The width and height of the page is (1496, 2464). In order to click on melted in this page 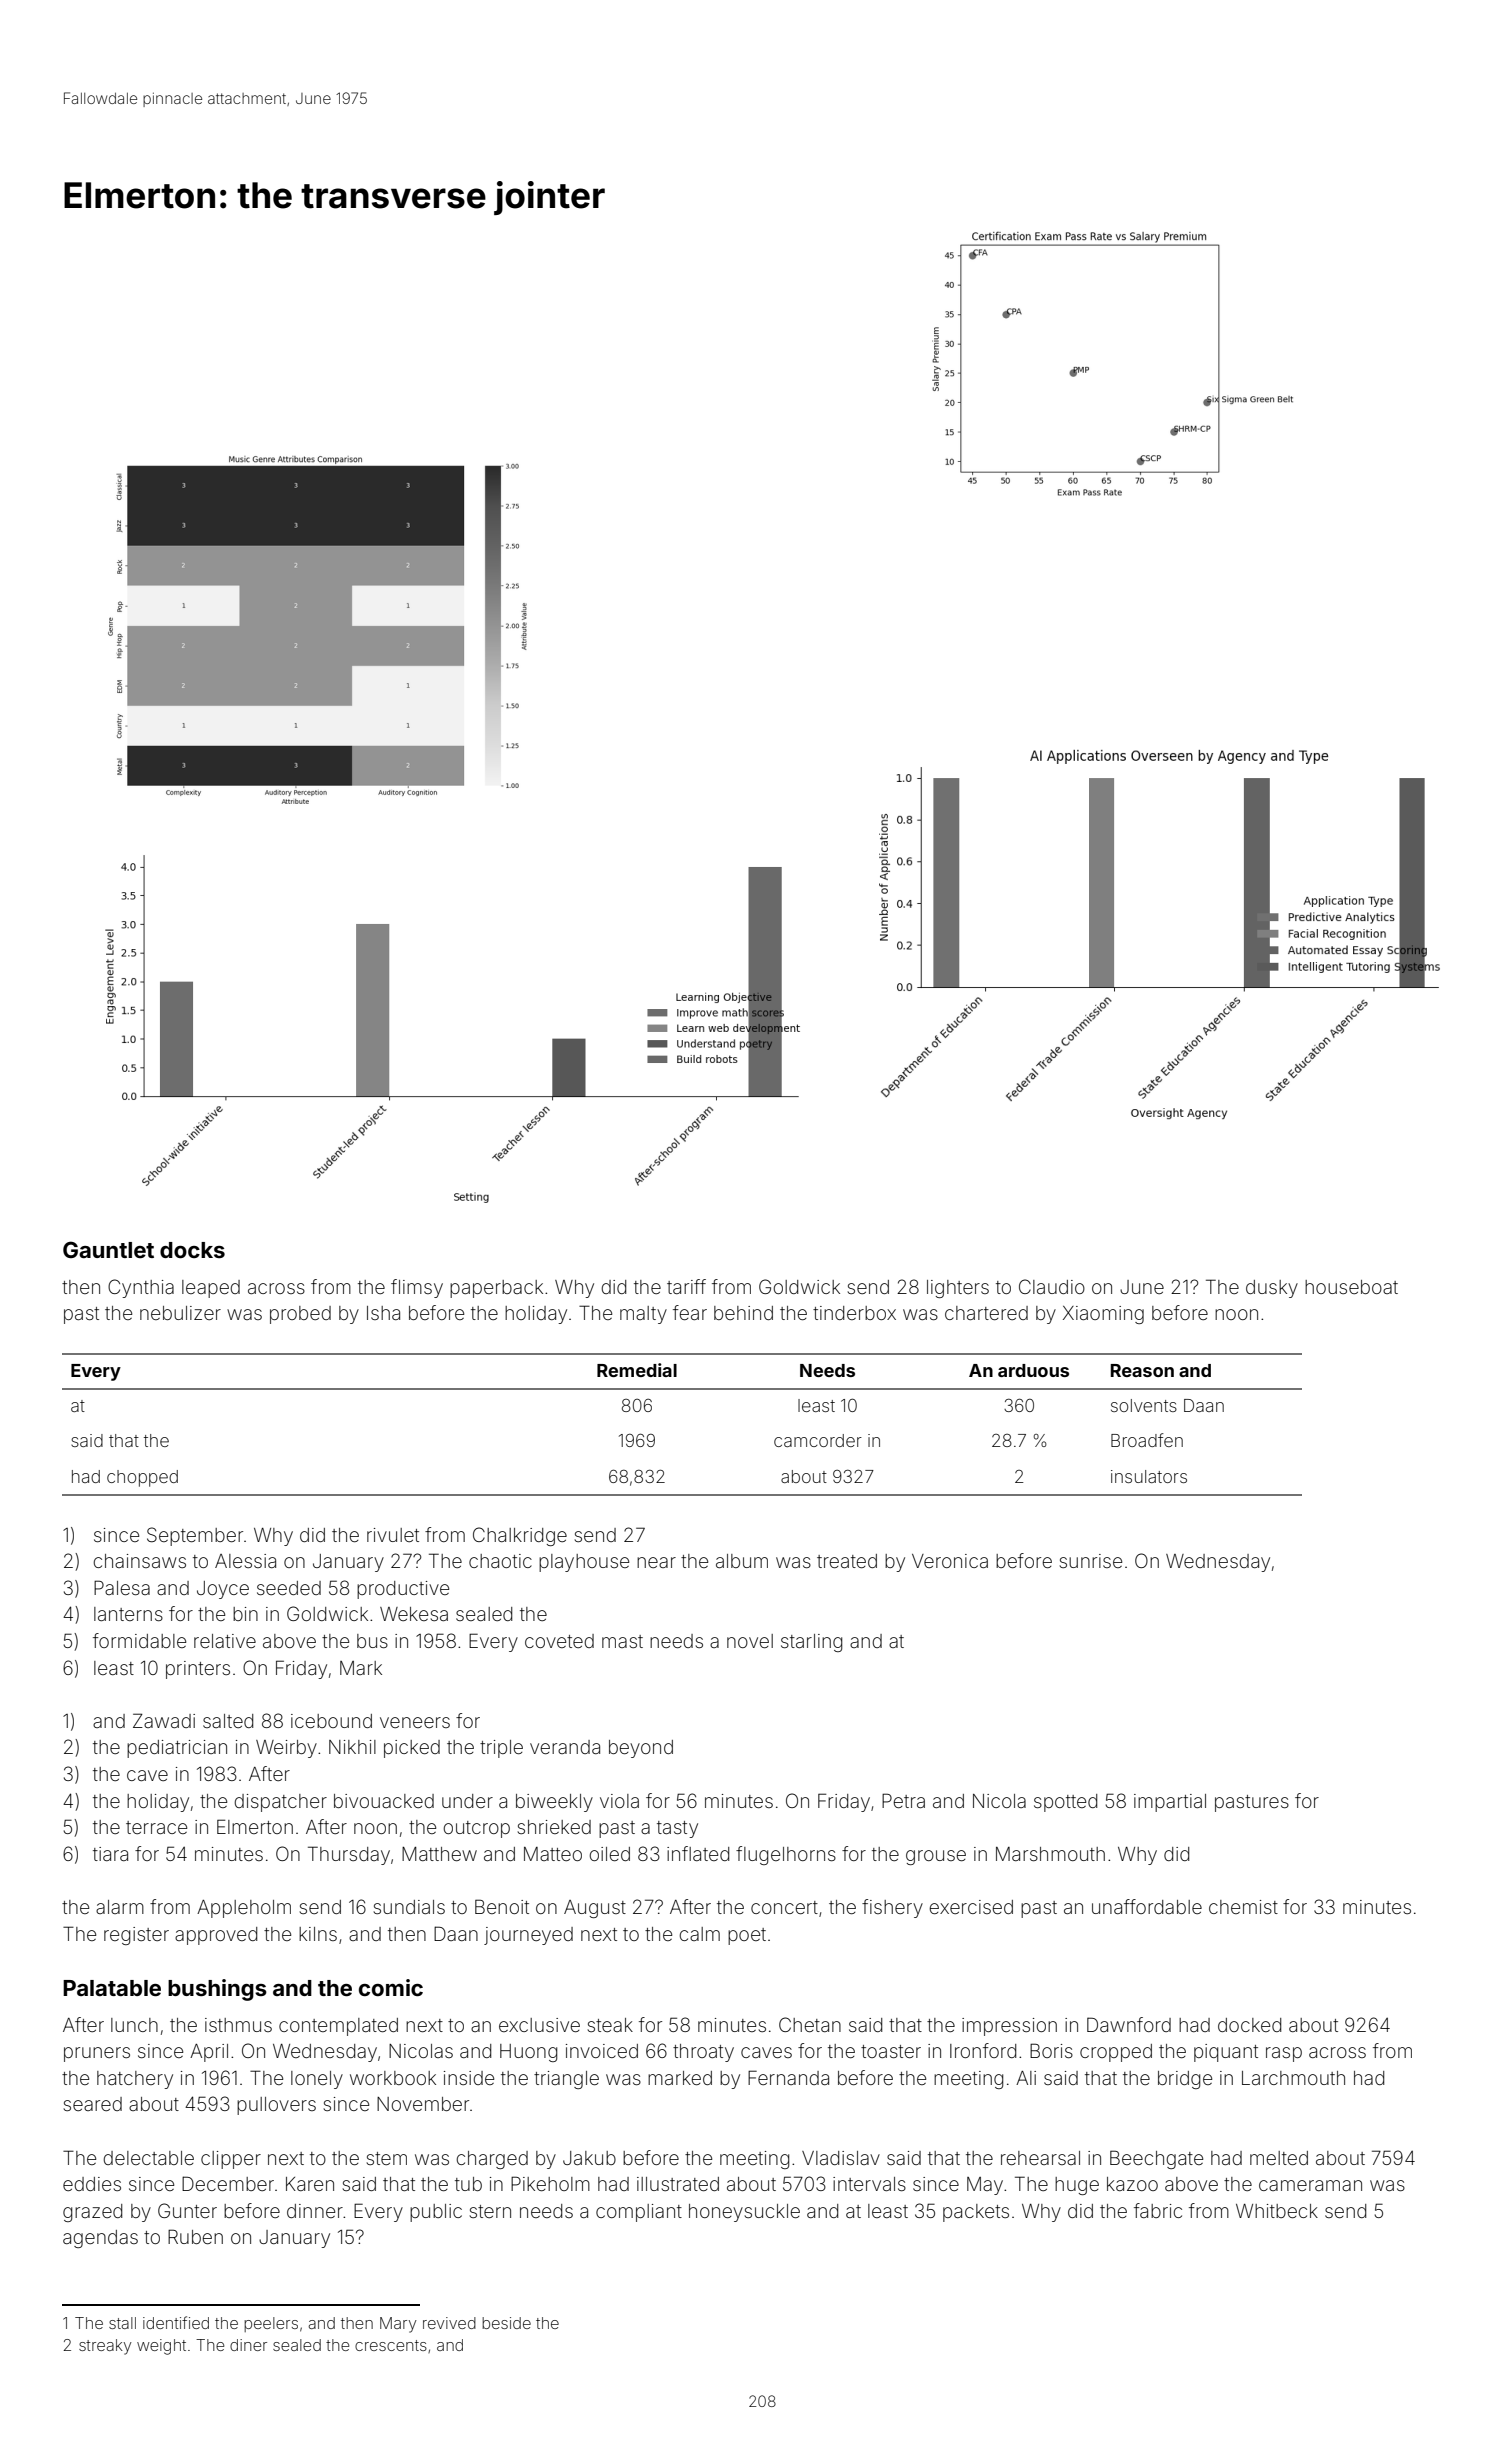, I will do `click(1279, 2158)`.
